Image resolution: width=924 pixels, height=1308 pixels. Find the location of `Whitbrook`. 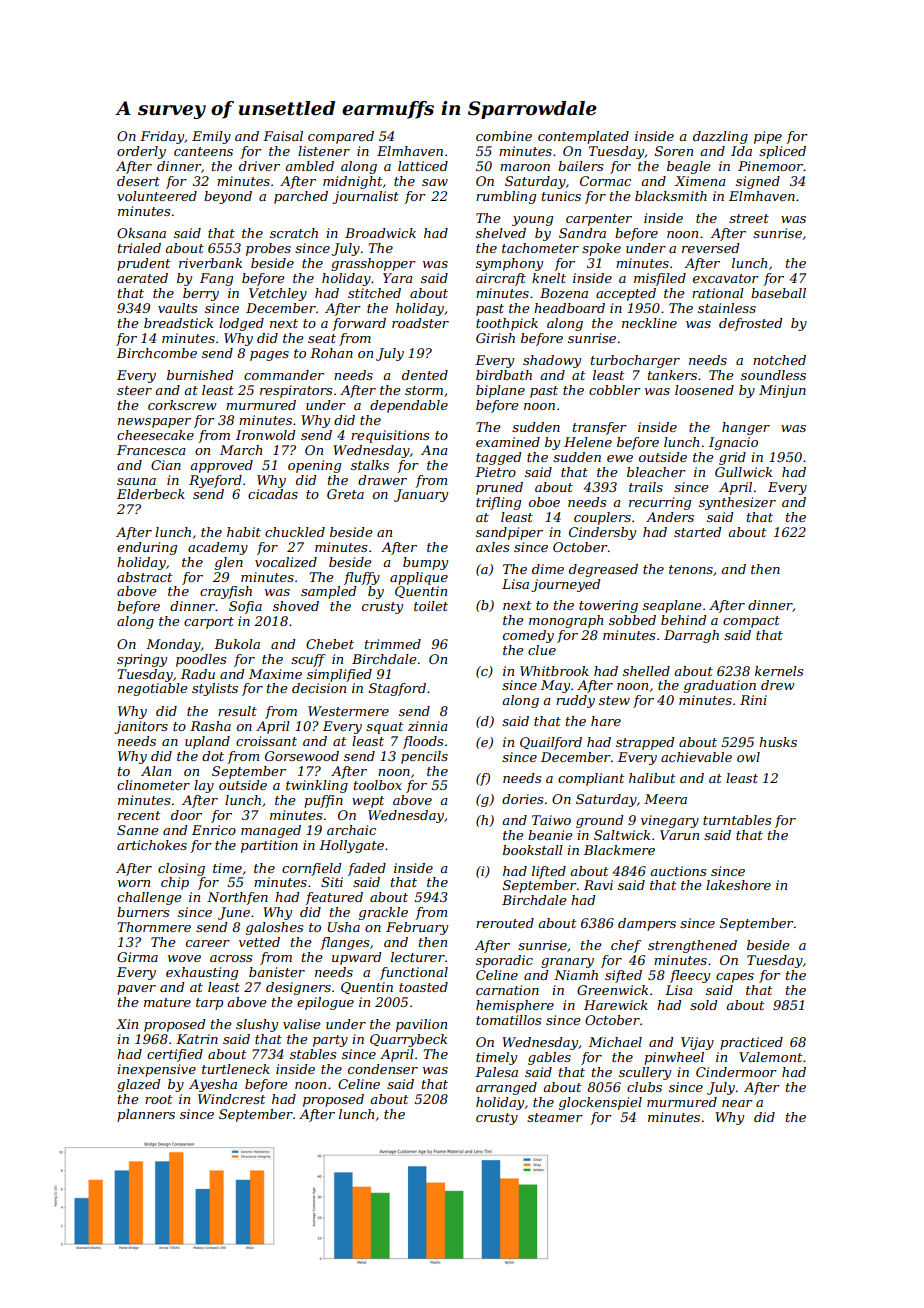

Whitbrook is located at coordinates (554, 671).
